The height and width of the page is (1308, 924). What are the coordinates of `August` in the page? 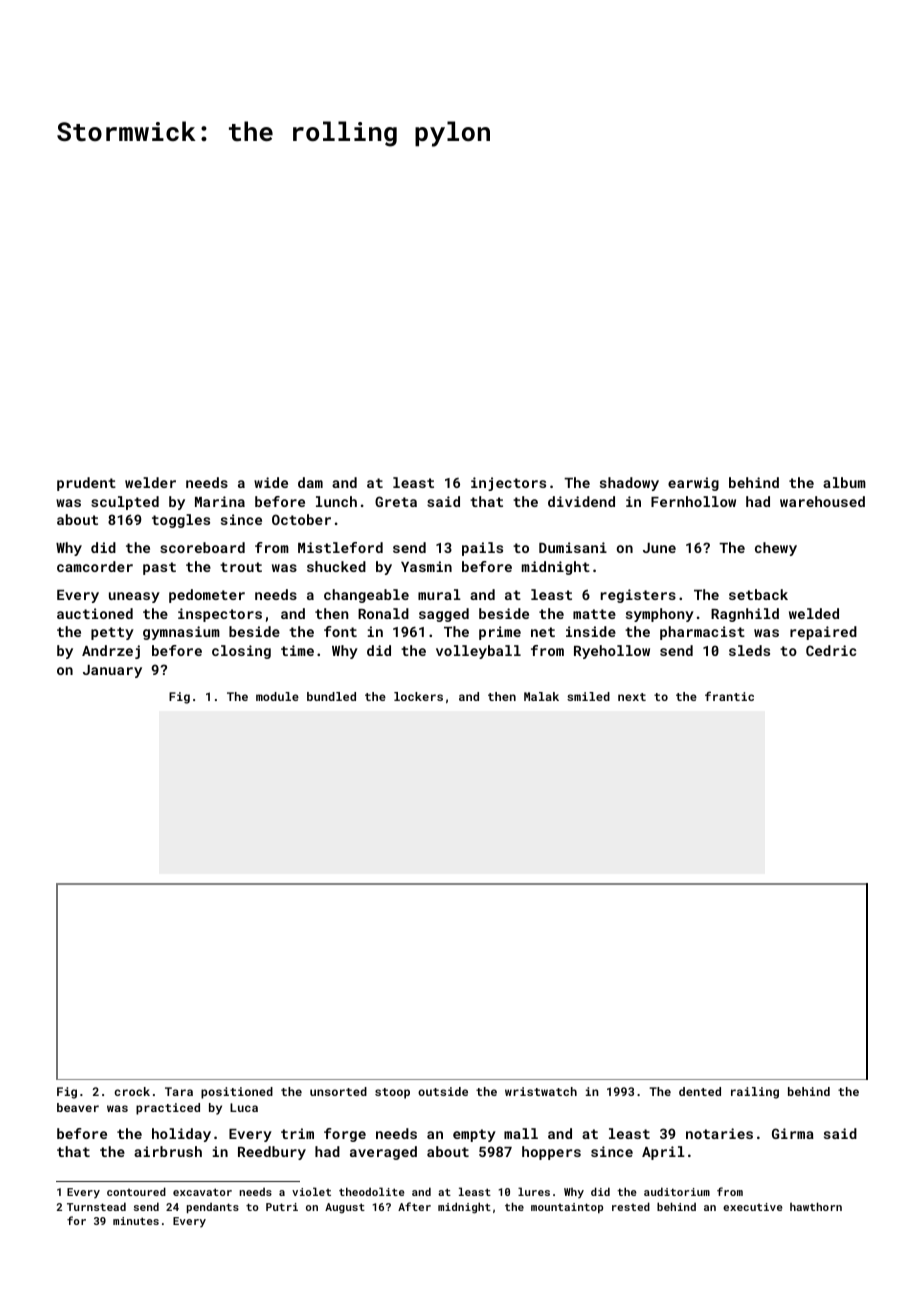 It's located at (345, 1208).
